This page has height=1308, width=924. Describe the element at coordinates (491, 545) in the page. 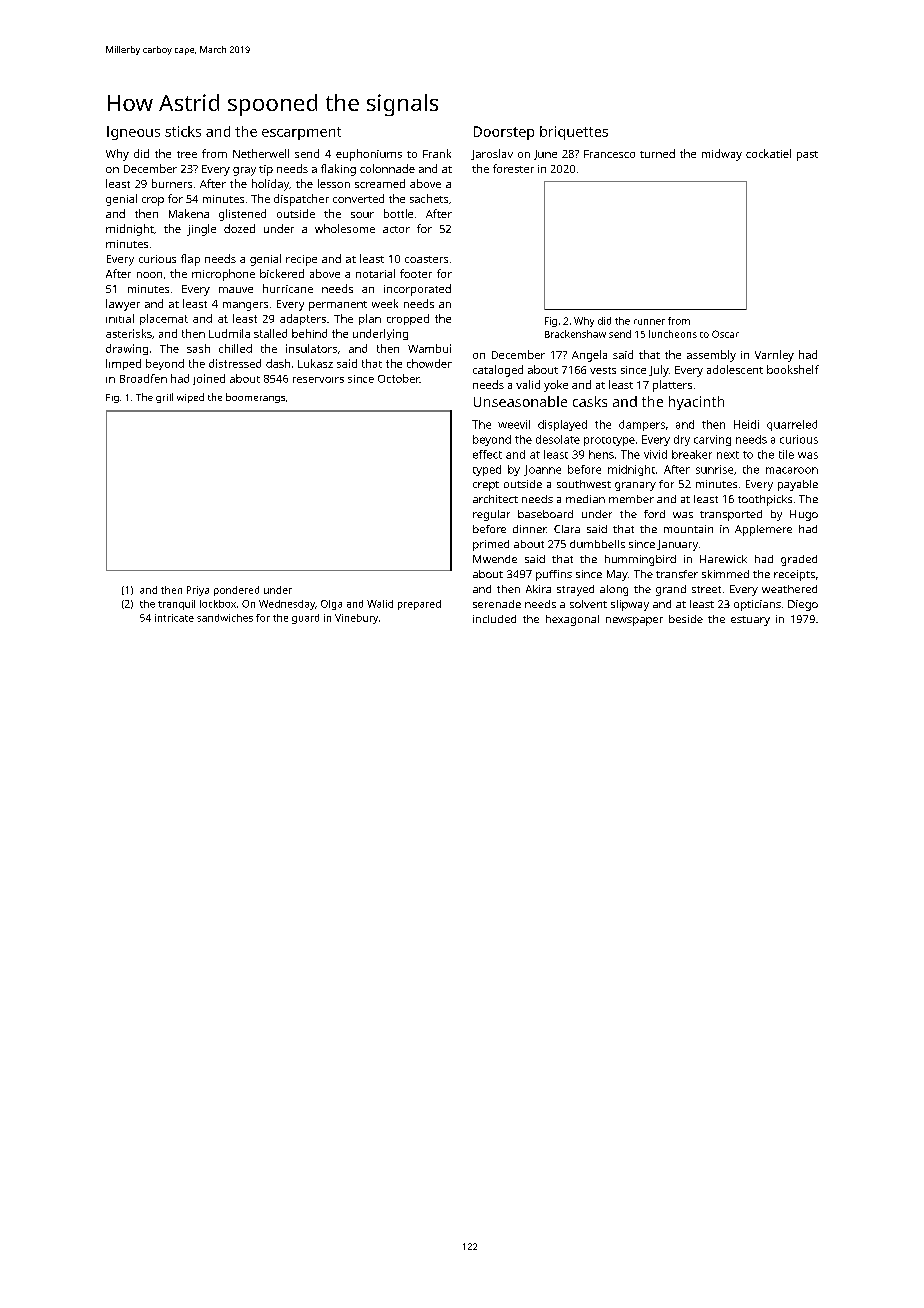

I see `primed` at that location.
